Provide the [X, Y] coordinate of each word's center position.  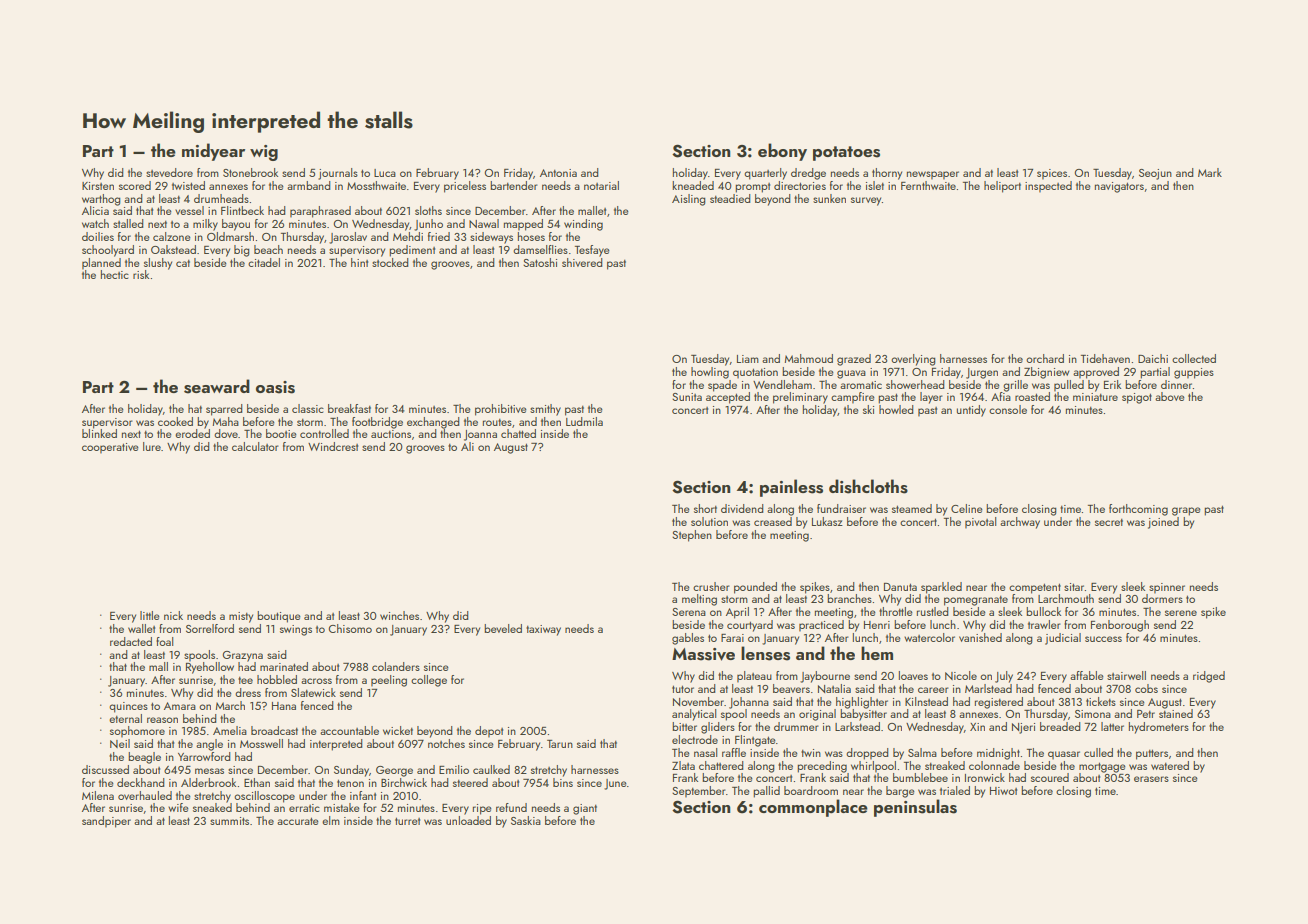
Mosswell [261, 743]
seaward [217, 386]
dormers [1162, 598]
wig [264, 153]
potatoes [846, 153]
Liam [748, 359]
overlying [913, 360]
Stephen [692, 536]
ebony [782, 152]
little [150, 615]
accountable [349, 730]
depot [489, 732]
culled [1098, 752]
